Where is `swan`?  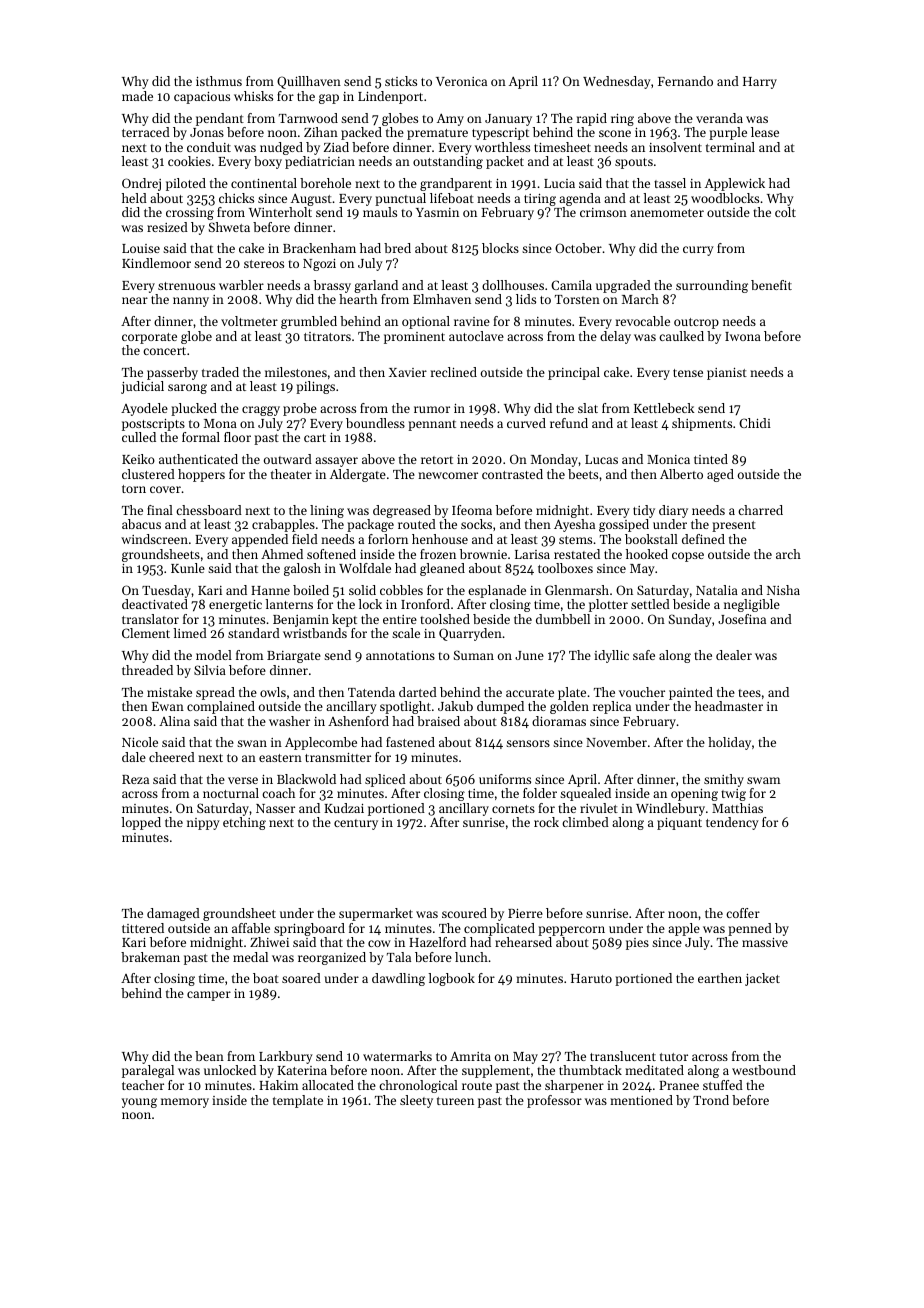
swan is located at coordinates (252, 743).
